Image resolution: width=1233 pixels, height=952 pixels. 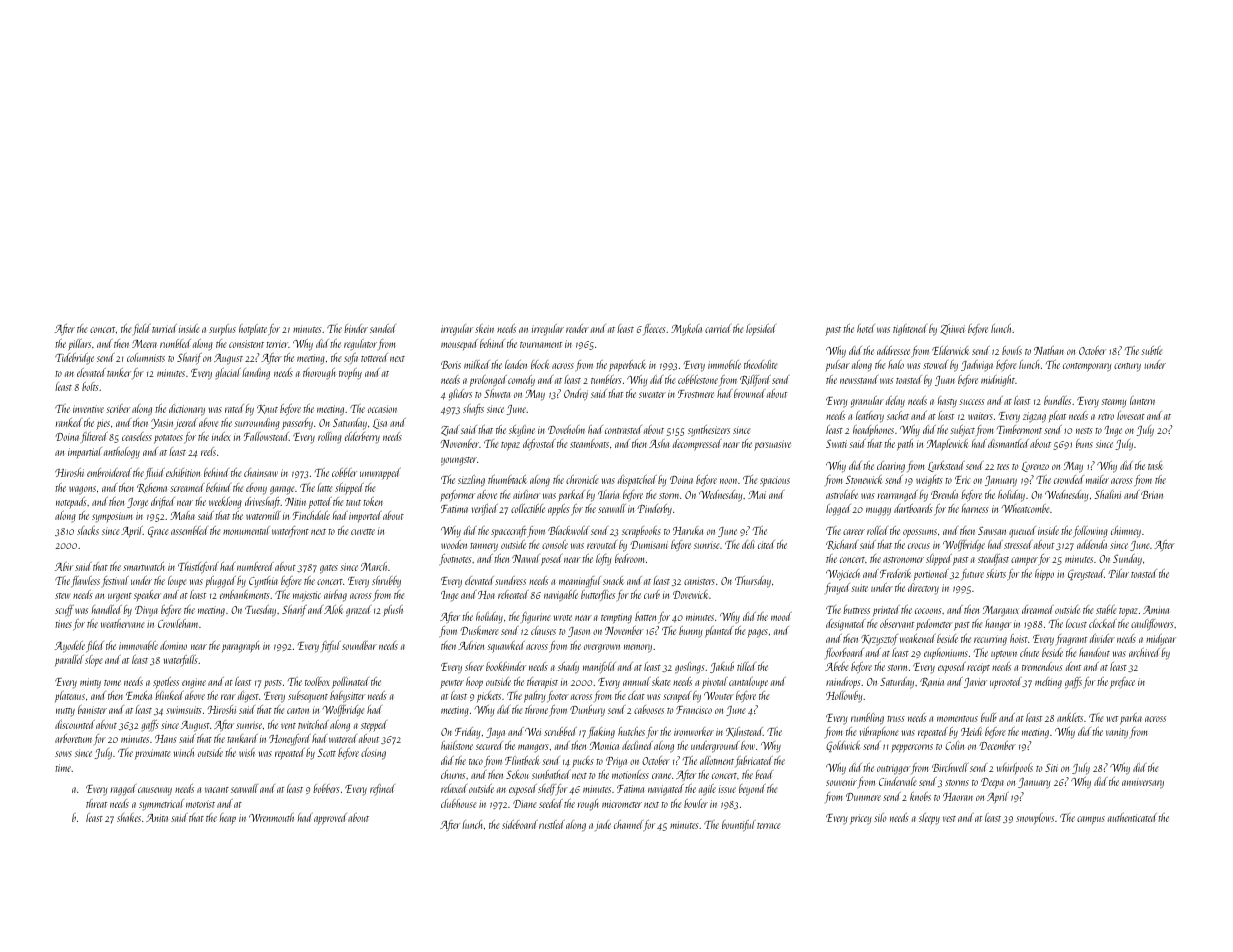 What do you see at coordinates (71, 503) in the screenshot?
I see `notepads` at bounding box center [71, 503].
